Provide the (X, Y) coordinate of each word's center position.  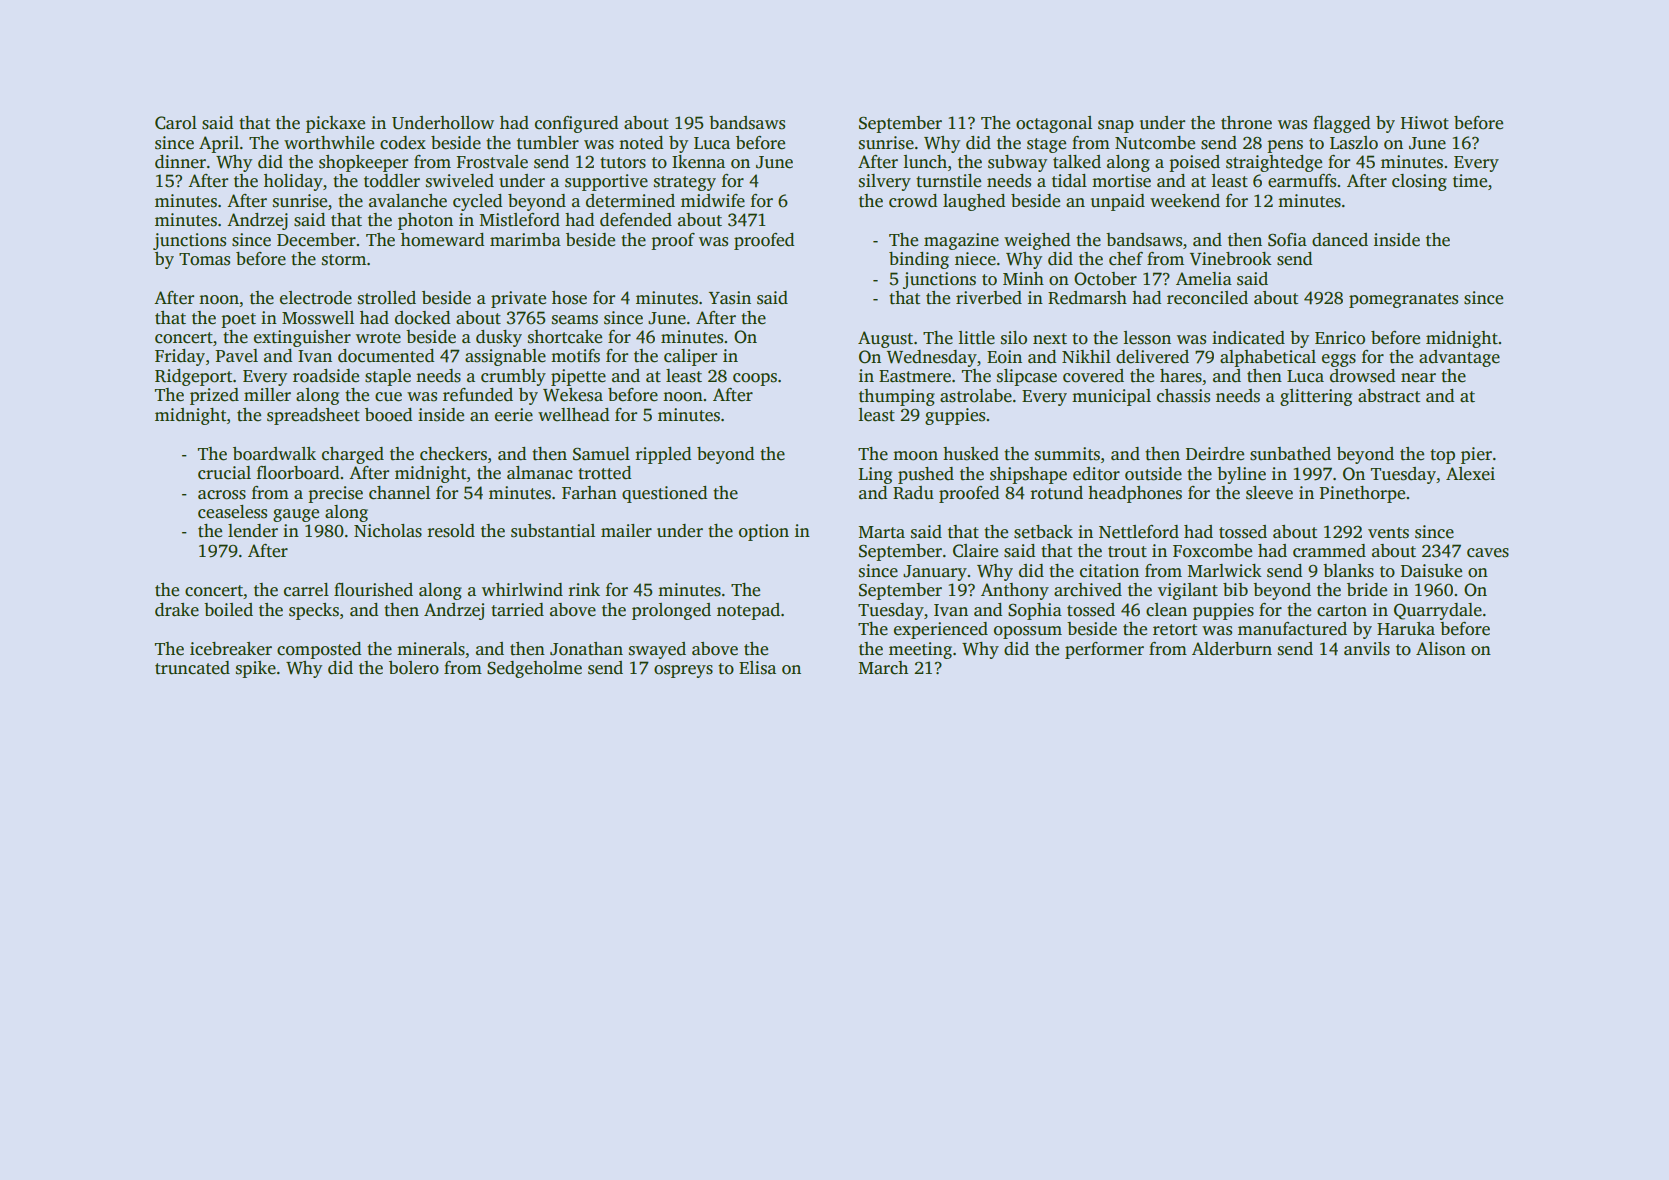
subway (1017, 163)
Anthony (1015, 591)
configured (576, 124)
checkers (453, 454)
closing (1419, 182)
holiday (293, 182)
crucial (224, 473)
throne (1246, 123)
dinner (180, 162)
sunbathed (1290, 454)
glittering (1316, 397)
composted (319, 650)
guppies (955, 416)
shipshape (1028, 475)
